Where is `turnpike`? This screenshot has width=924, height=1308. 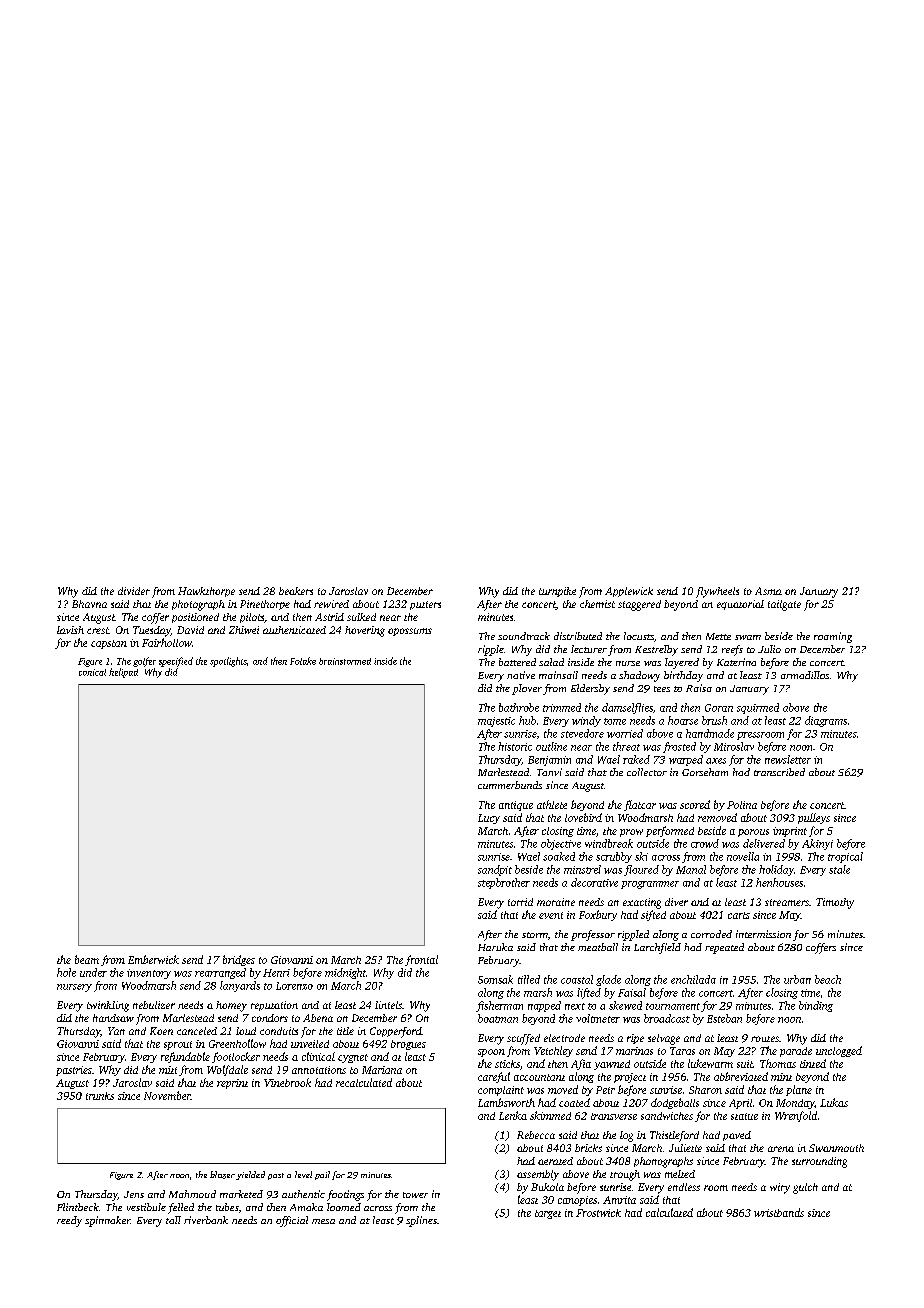 turnpike is located at coordinates (557, 592).
